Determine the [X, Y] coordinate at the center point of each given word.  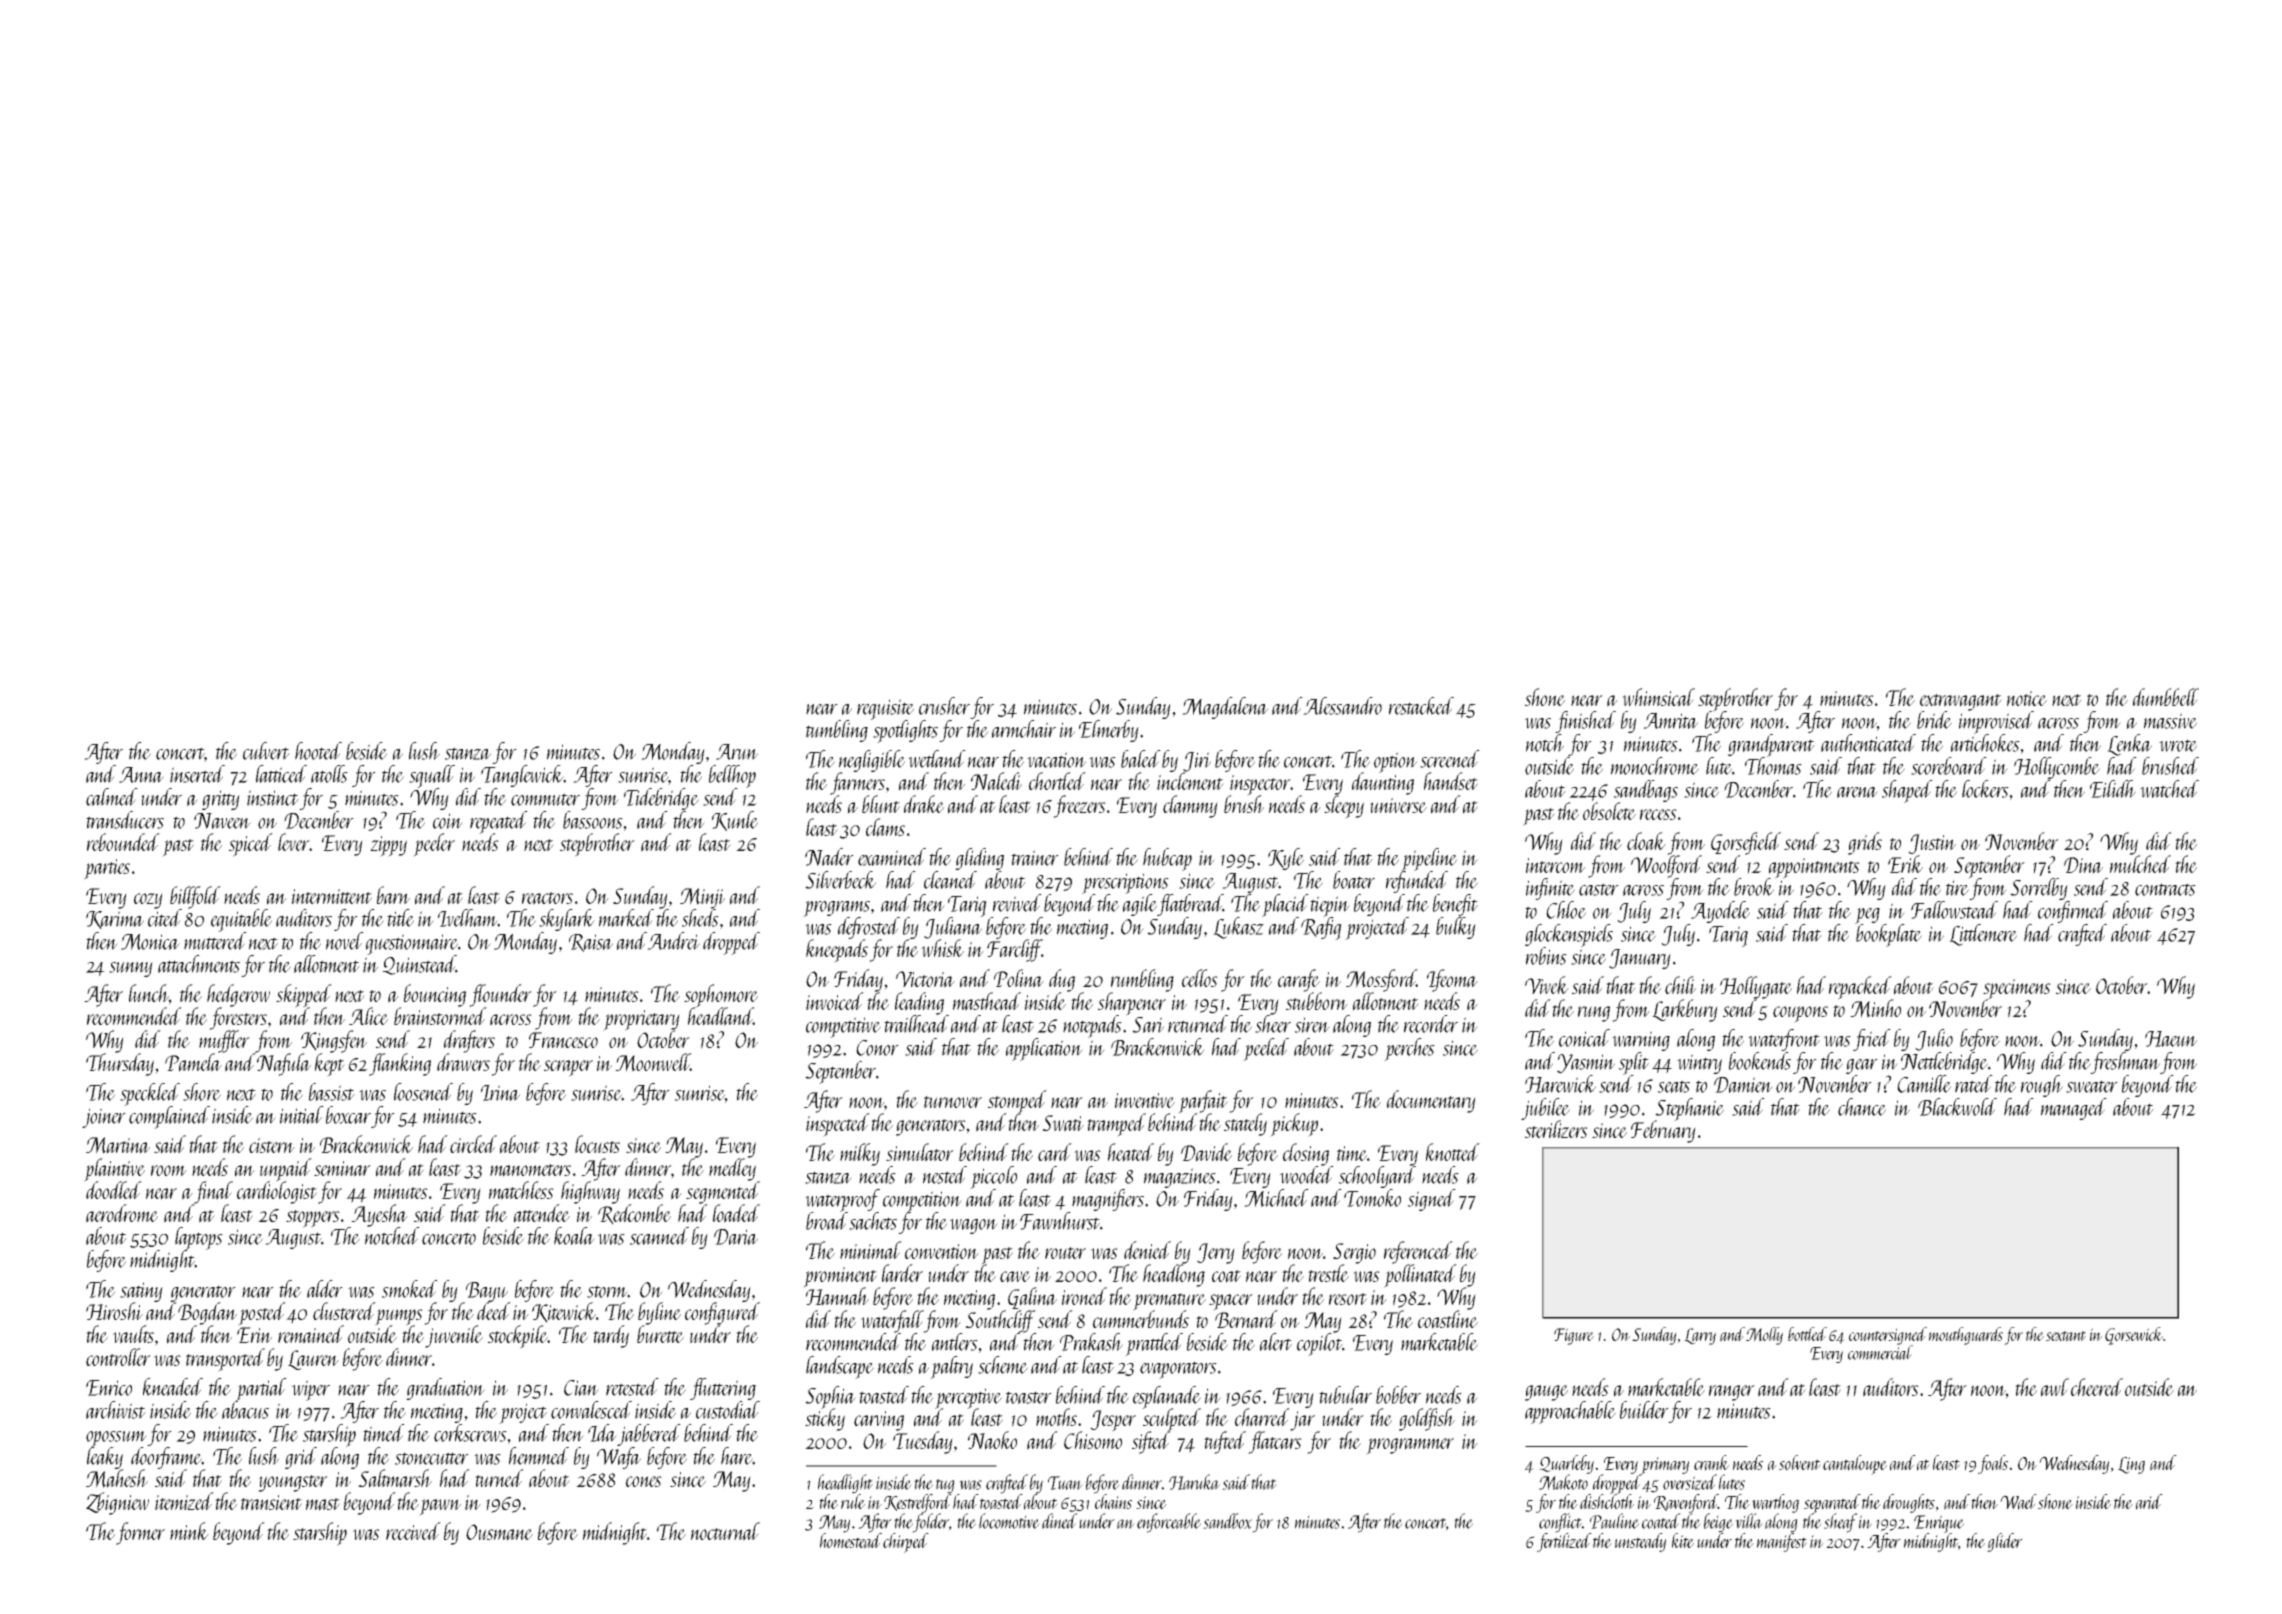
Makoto [1563, 1482]
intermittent [332, 896]
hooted [318, 751]
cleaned [950, 880]
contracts [2165, 889]
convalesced [591, 1410]
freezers [1079, 806]
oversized [1690, 1482]
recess [1658, 814]
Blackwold [1957, 1107]
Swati [1063, 1123]
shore [202, 1092]
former [140, 1533]
